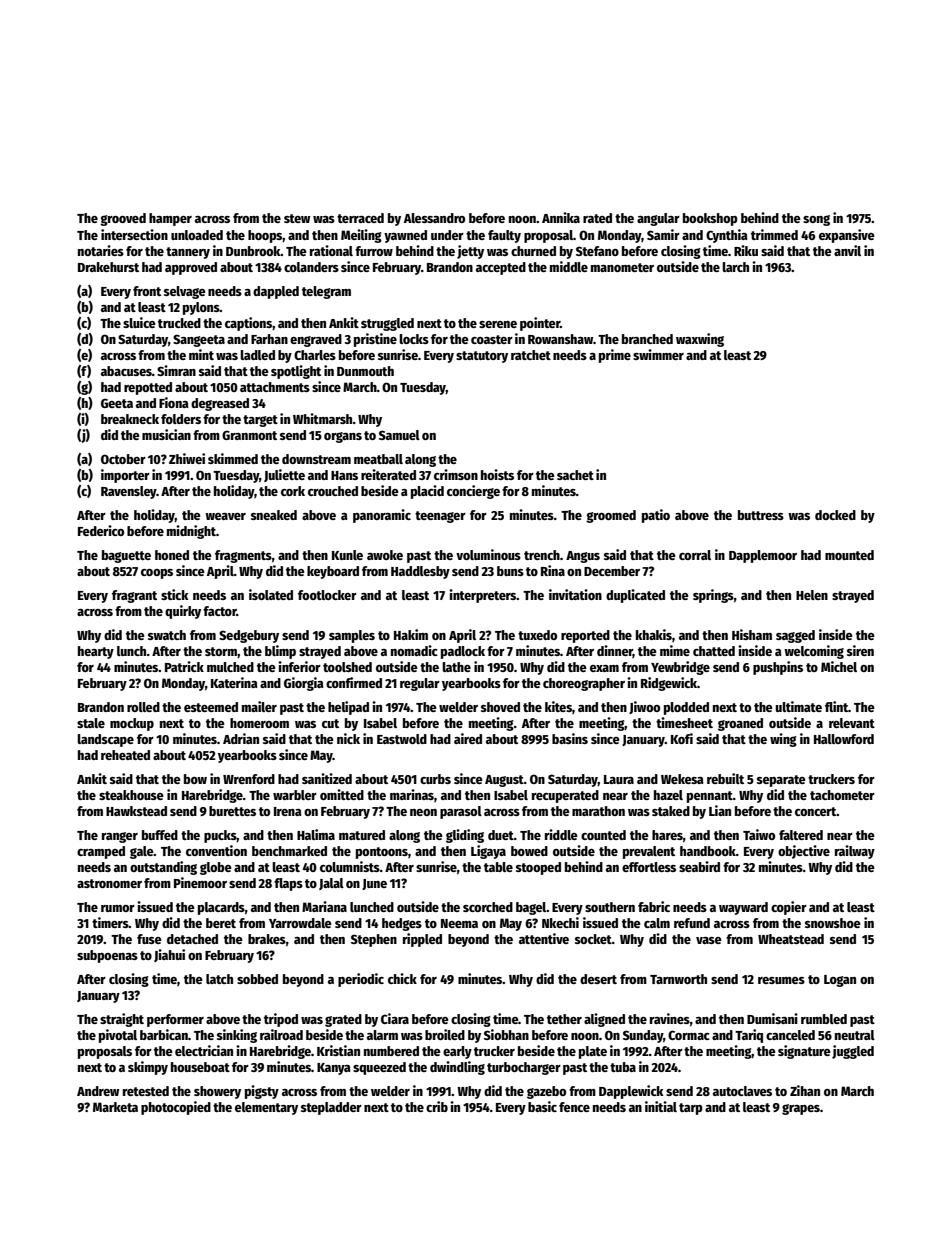  Describe the element at coordinates (360, 218) in the screenshot. I see `terraced` at that location.
